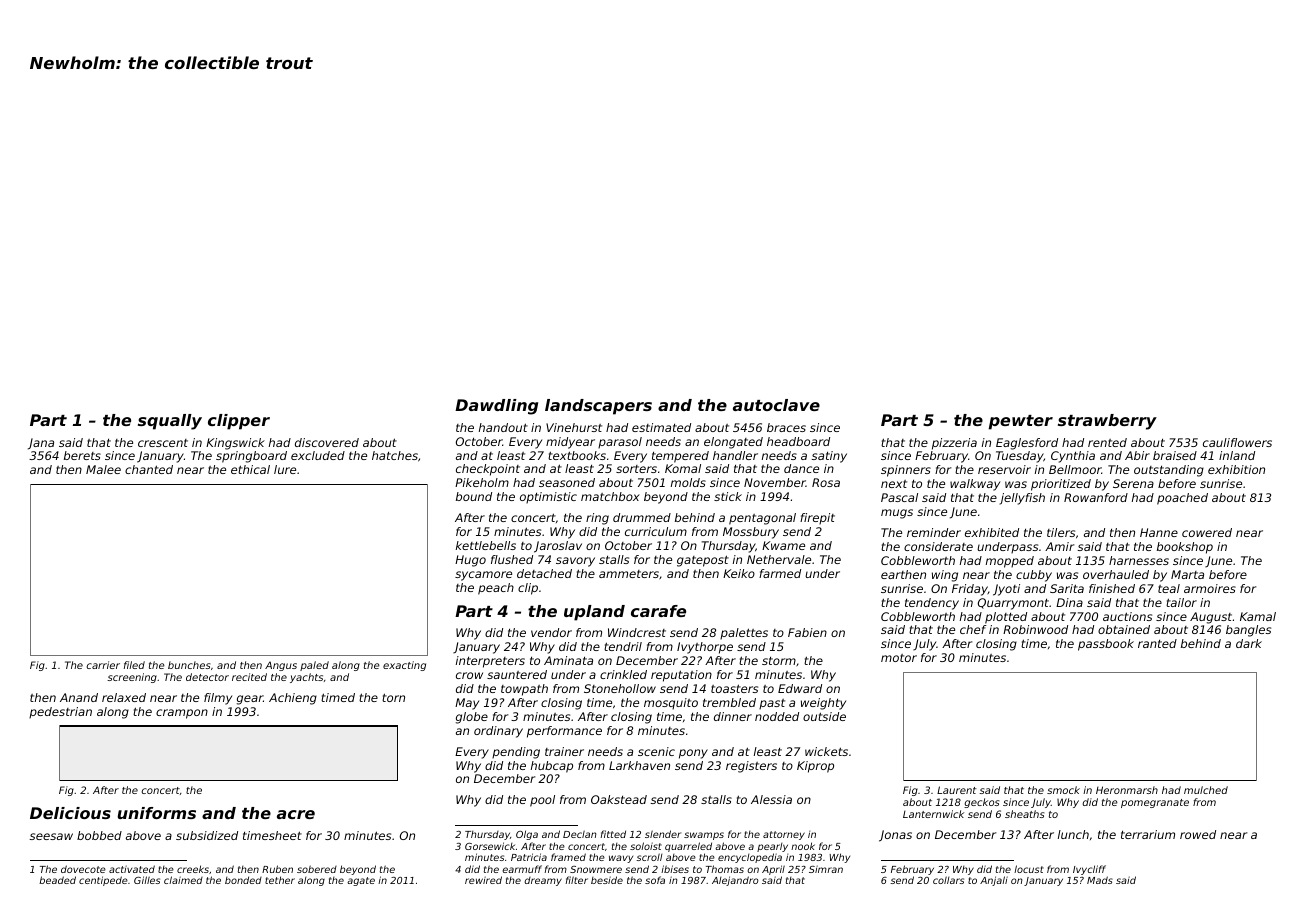 The image size is (1308, 924). I want to click on mulched, so click(1206, 790).
